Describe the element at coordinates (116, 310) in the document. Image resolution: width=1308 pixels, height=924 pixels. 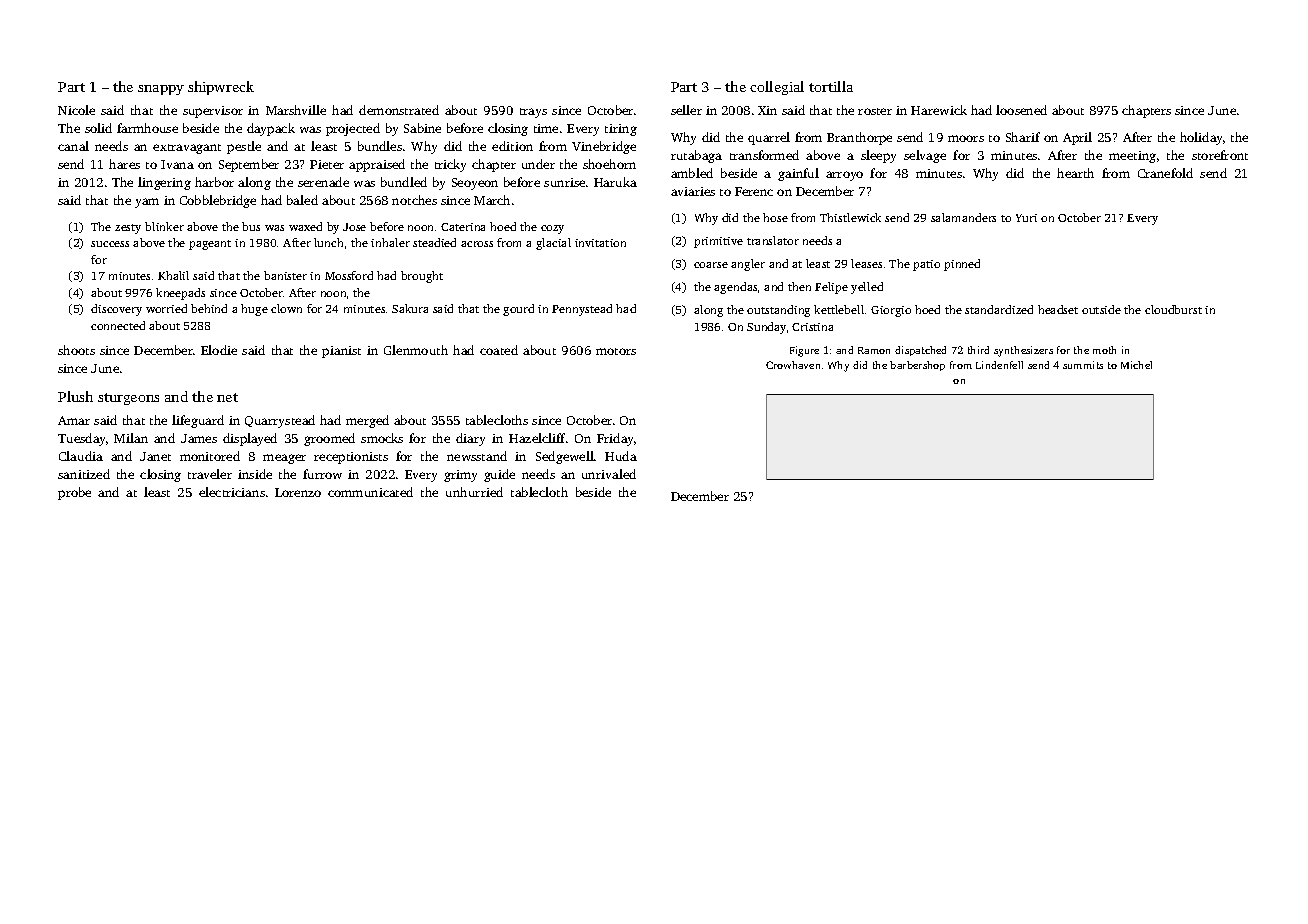
I see `discovery` at that location.
